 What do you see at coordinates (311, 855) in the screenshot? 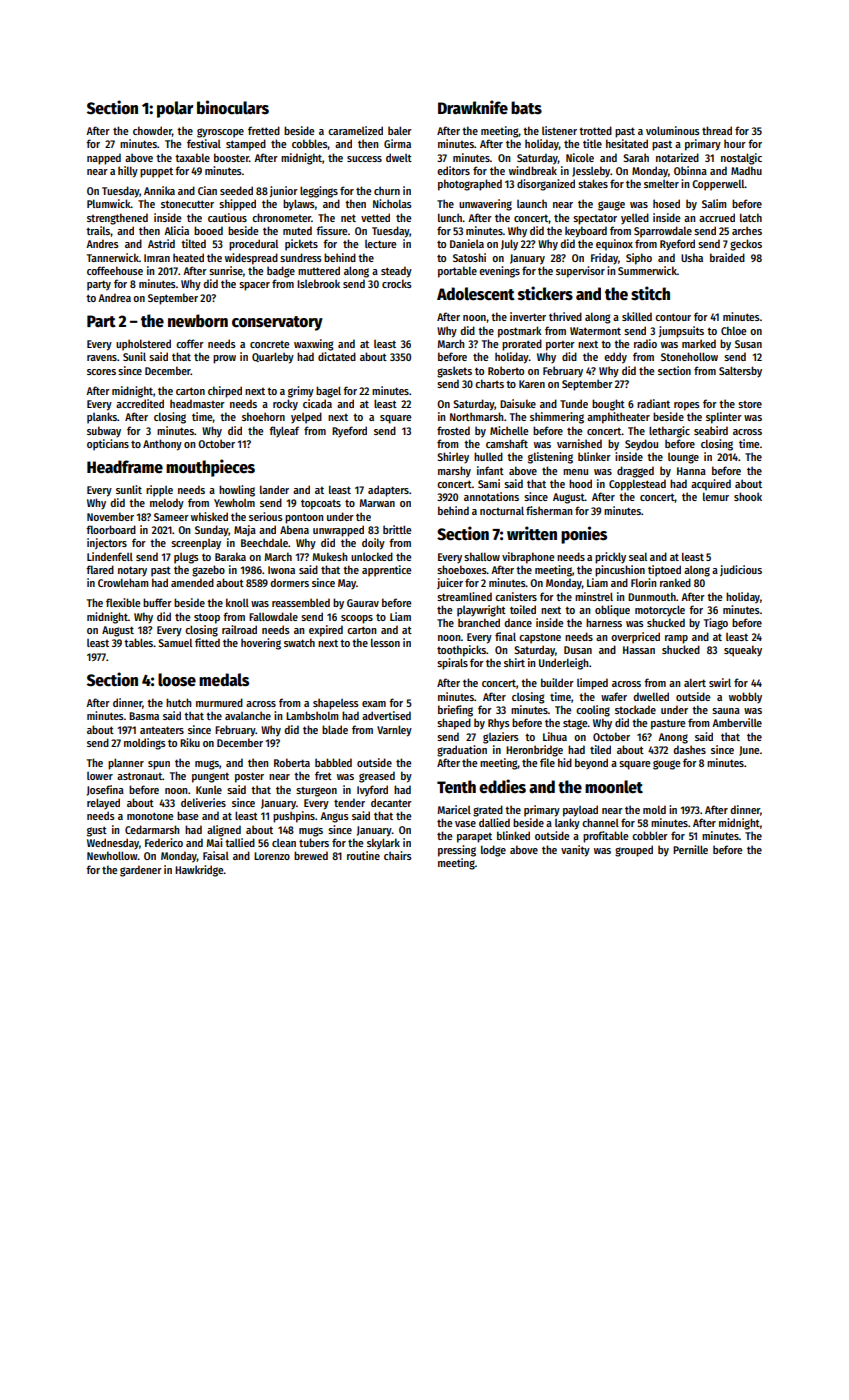
I see `brewed` at bounding box center [311, 855].
